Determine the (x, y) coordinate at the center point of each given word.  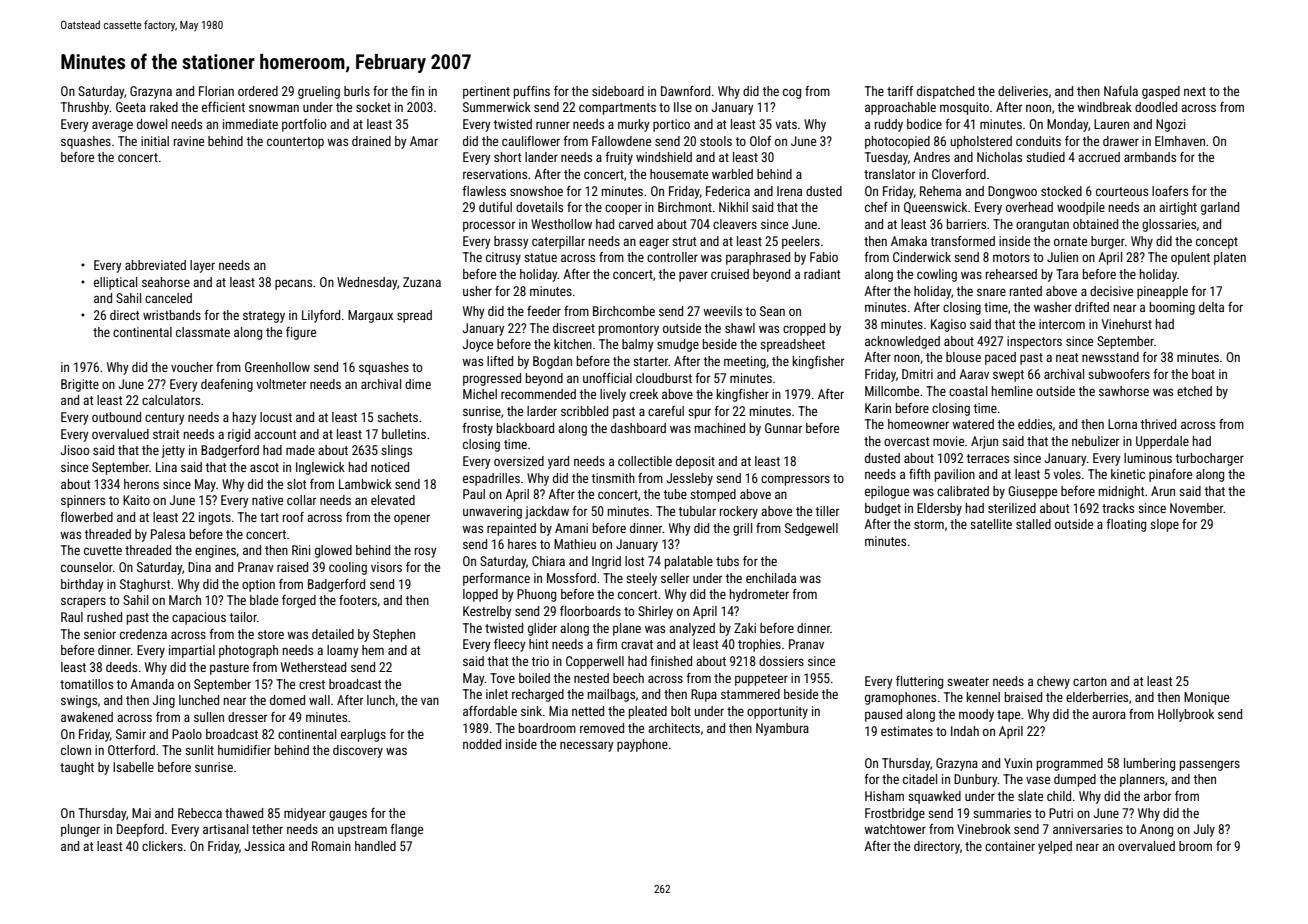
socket (373, 107)
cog (792, 93)
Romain (331, 846)
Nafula (1121, 91)
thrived (1158, 424)
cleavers (735, 224)
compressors (795, 480)
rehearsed (1011, 274)
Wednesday (367, 283)
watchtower (895, 829)
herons (141, 484)
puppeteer (761, 680)
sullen (209, 717)
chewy (1053, 682)
